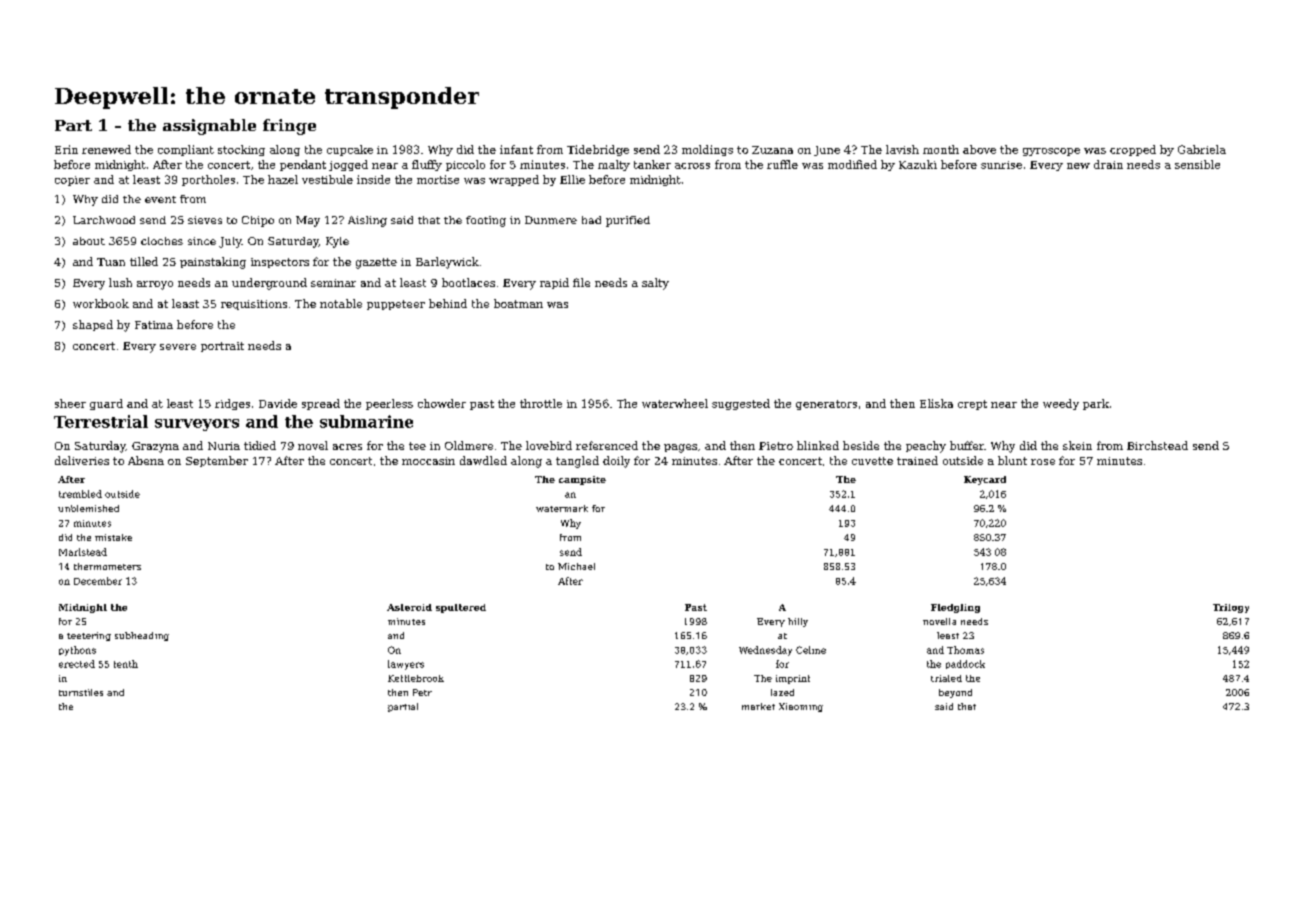  What do you see at coordinates (776, 446) in the screenshot?
I see `Pietro` at bounding box center [776, 446].
